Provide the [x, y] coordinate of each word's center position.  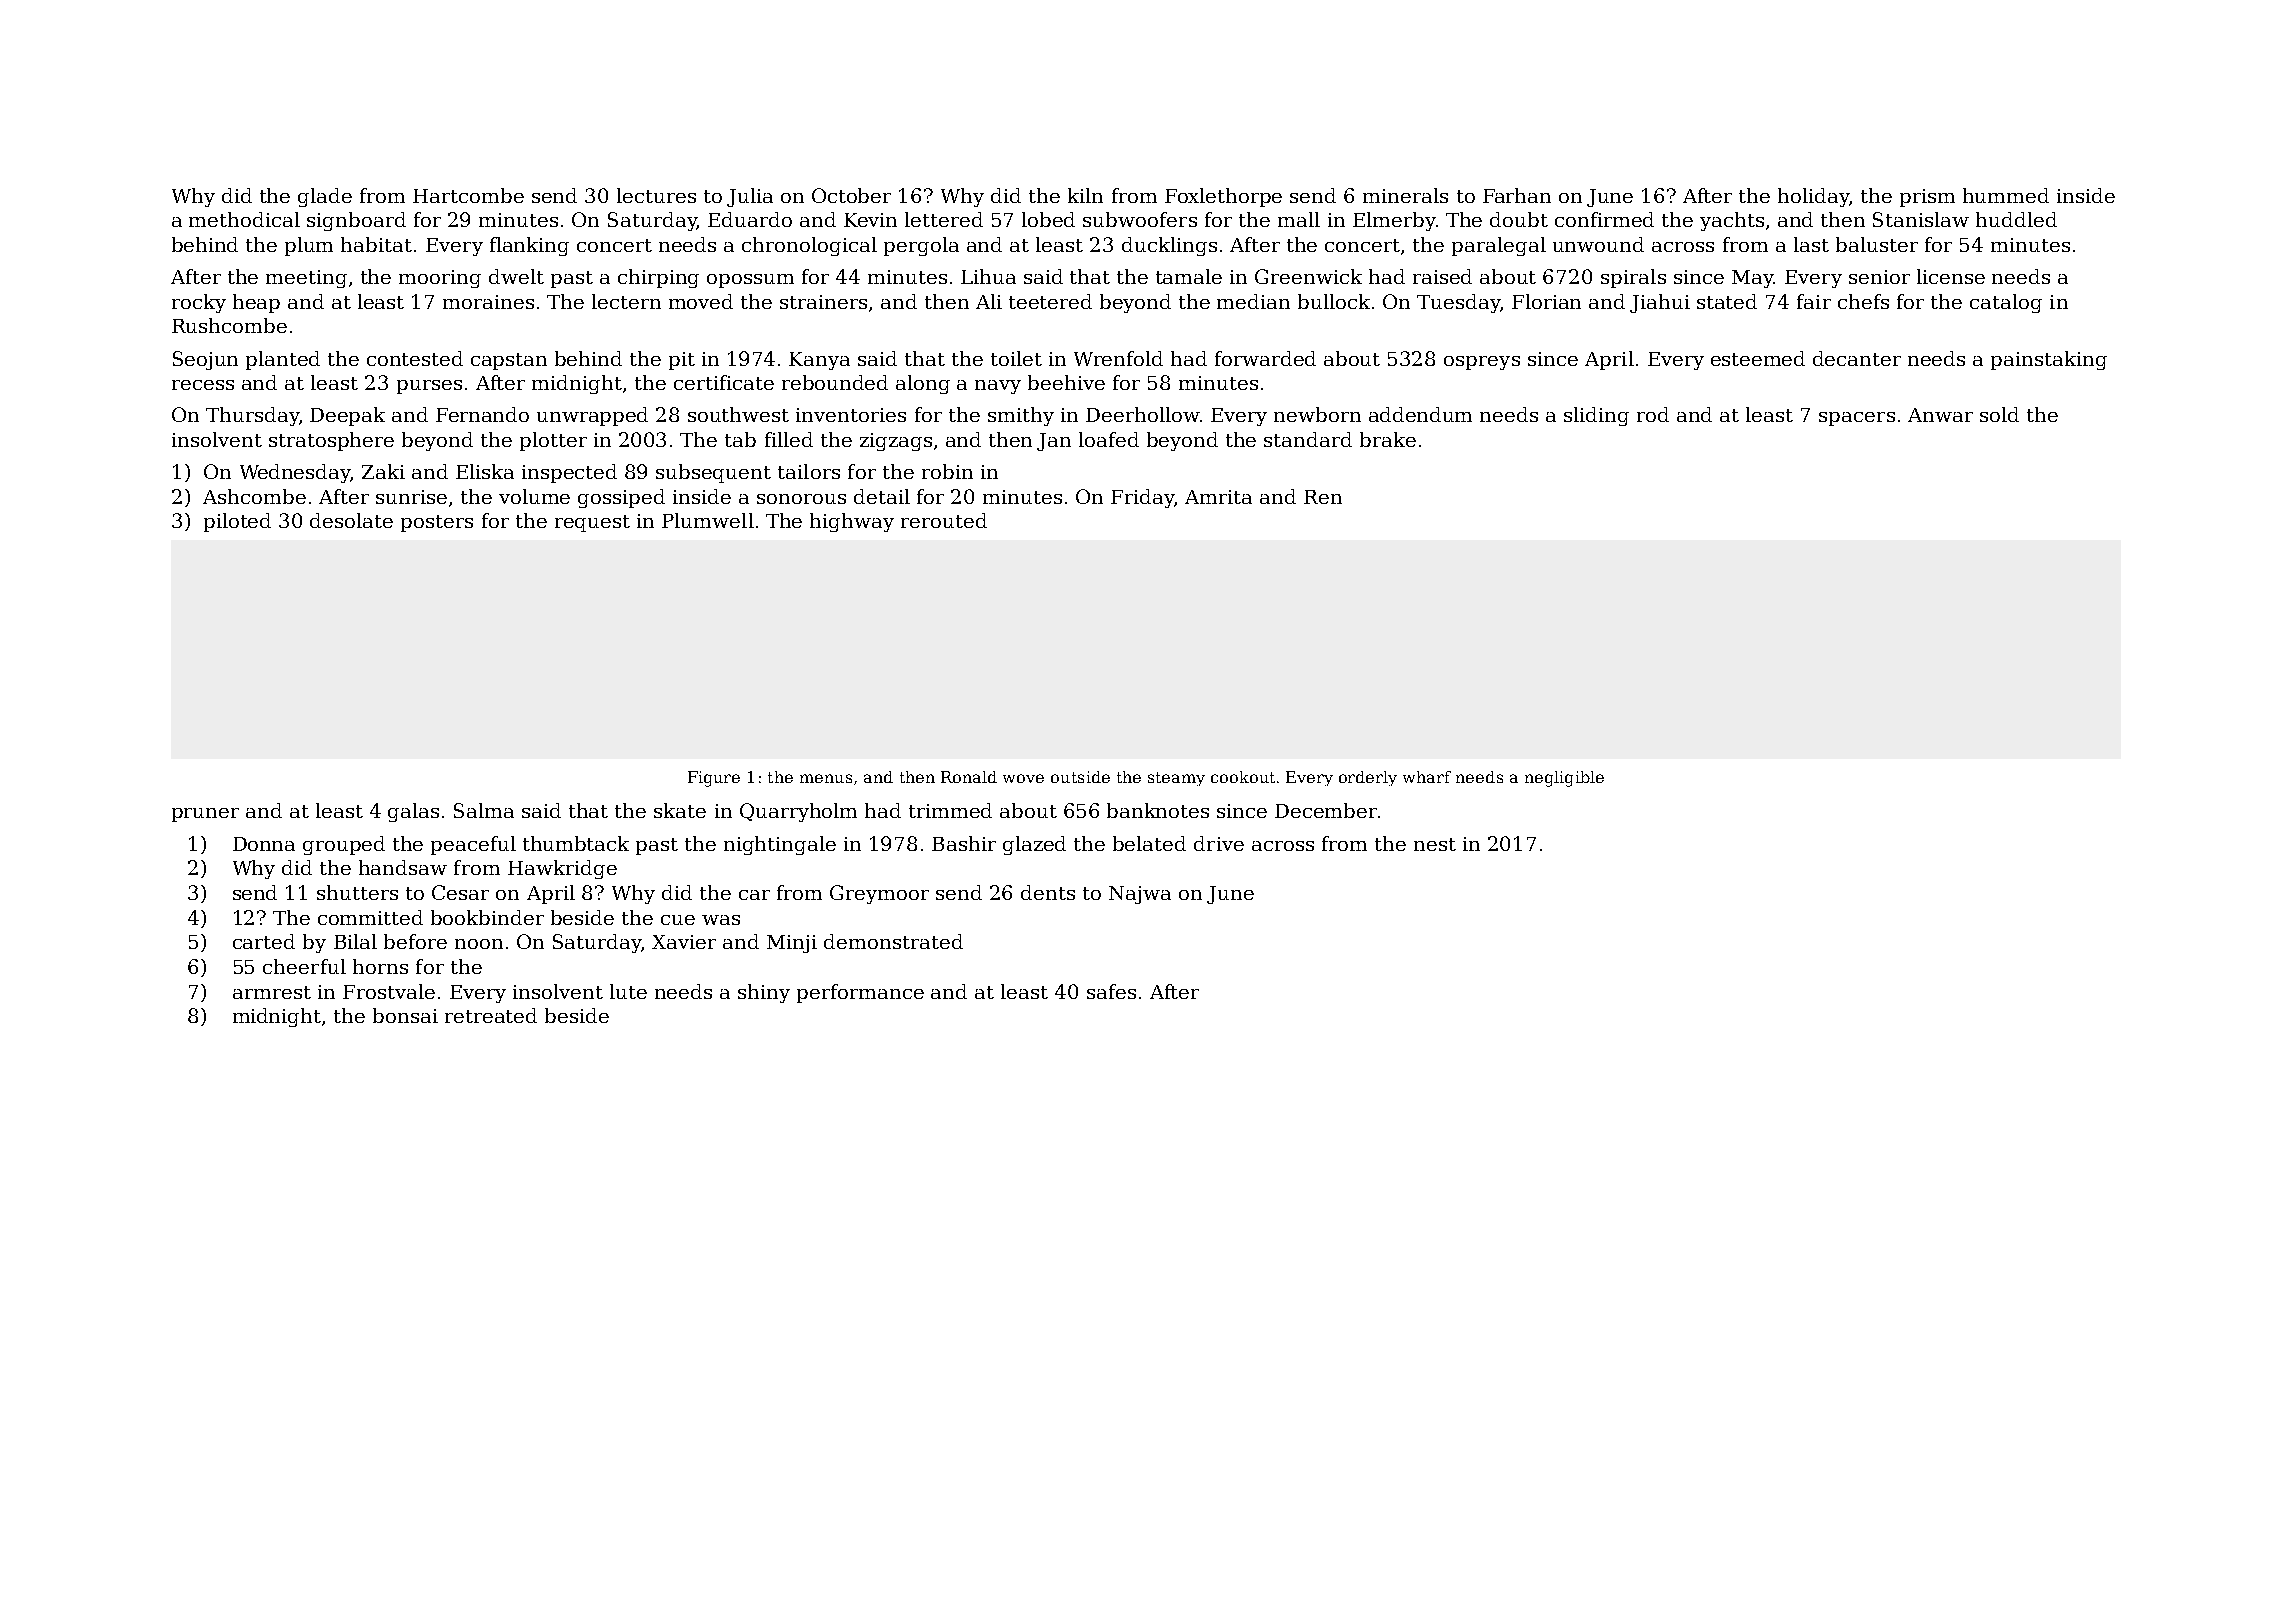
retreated [491, 1015]
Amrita [1218, 497]
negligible [1564, 779]
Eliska [485, 471]
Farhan [1517, 195]
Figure [714, 779]
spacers [1857, 419]
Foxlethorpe [1223, 197]
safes [1111, 991]
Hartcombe [468, 195]
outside [1080, 777]
